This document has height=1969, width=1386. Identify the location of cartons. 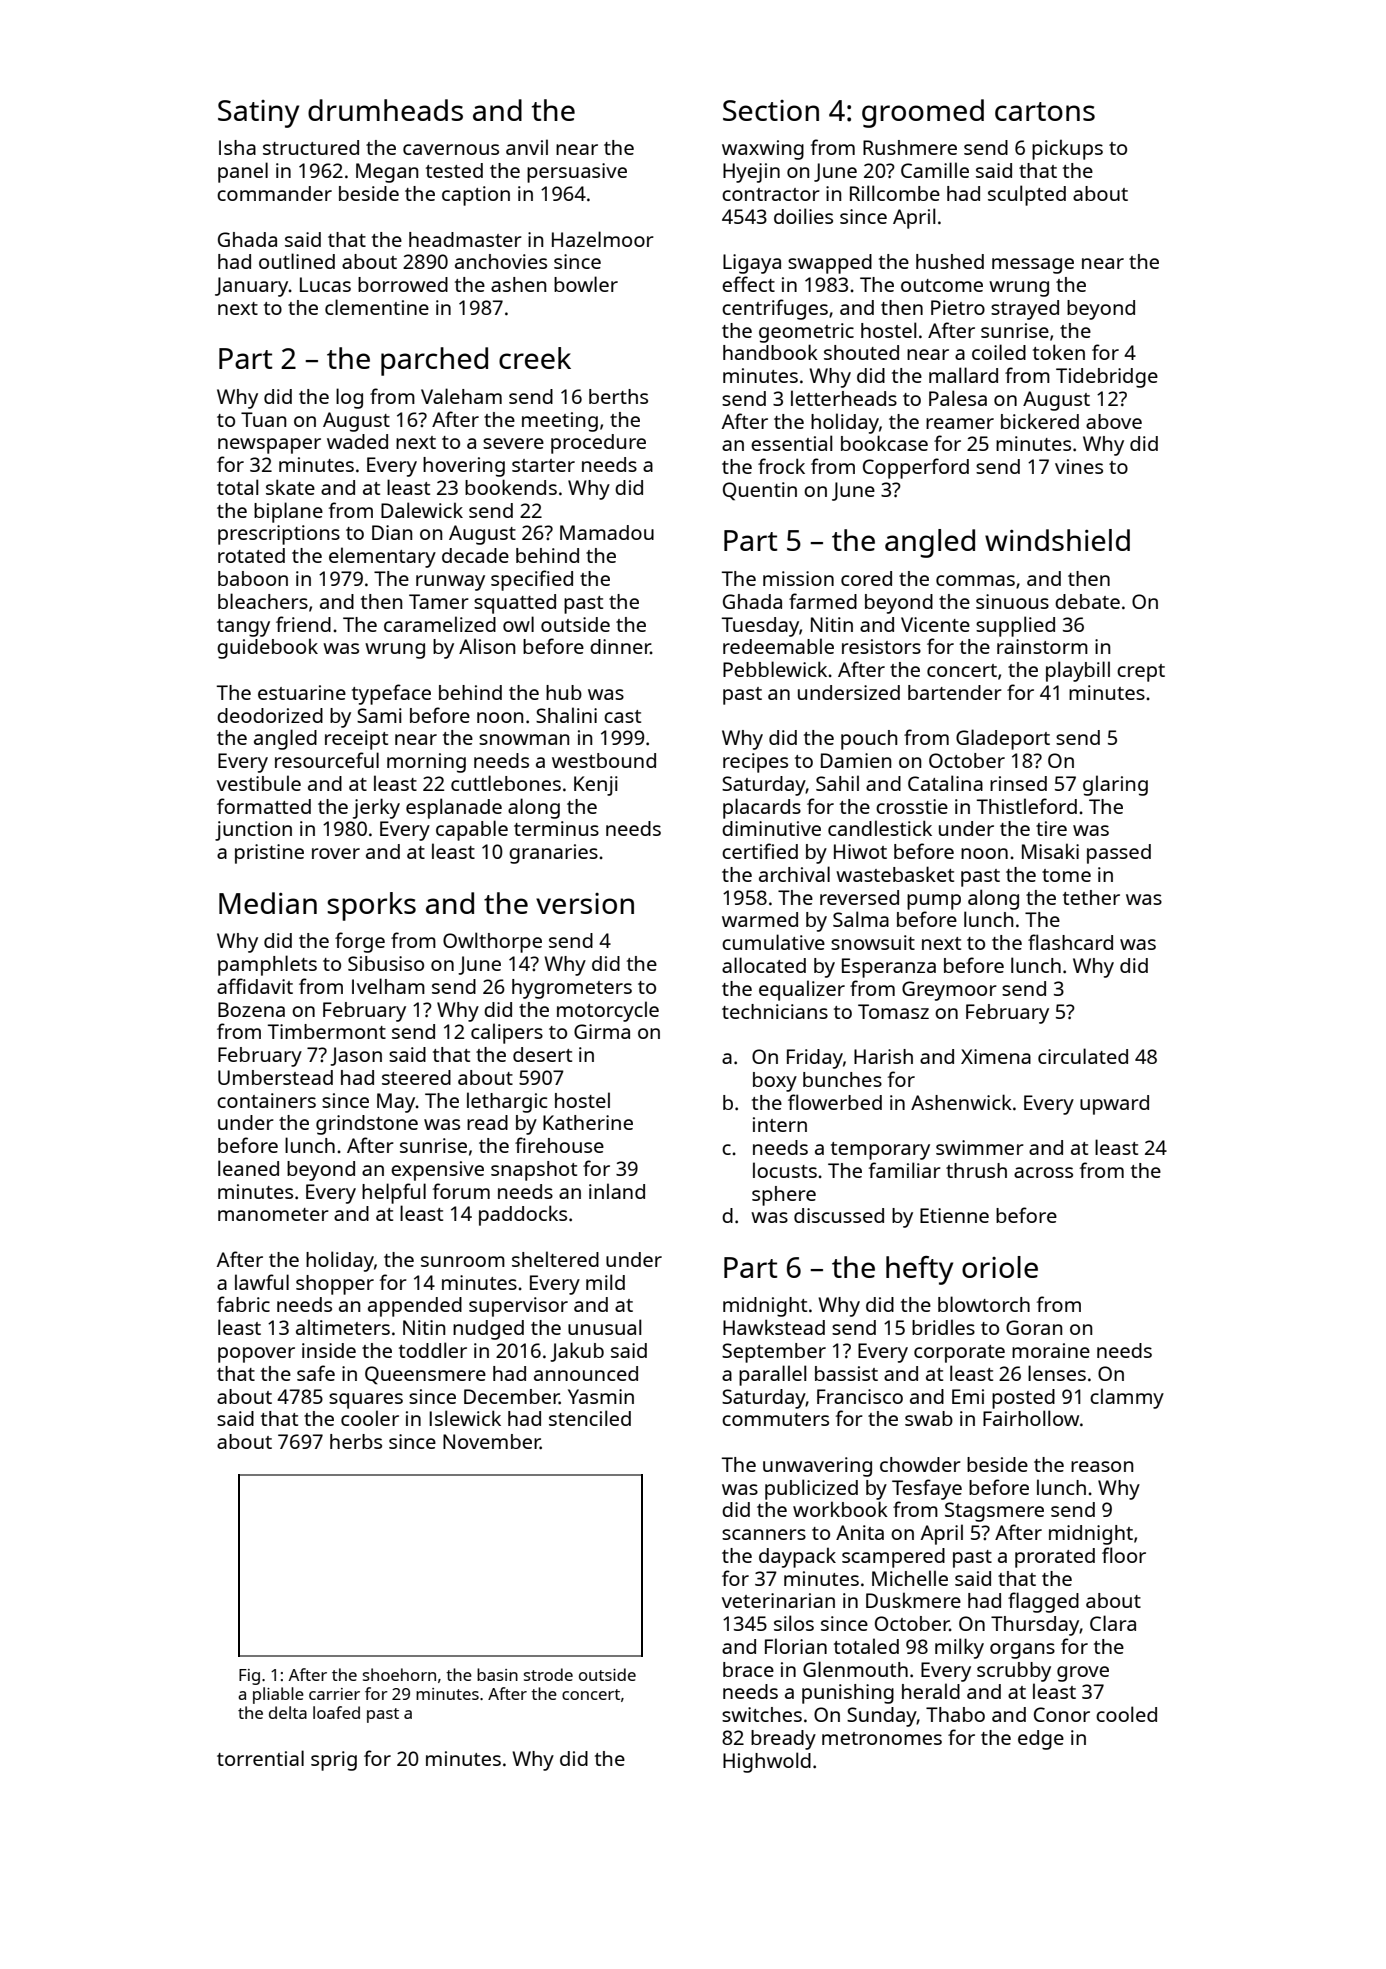
(1045, 111).
